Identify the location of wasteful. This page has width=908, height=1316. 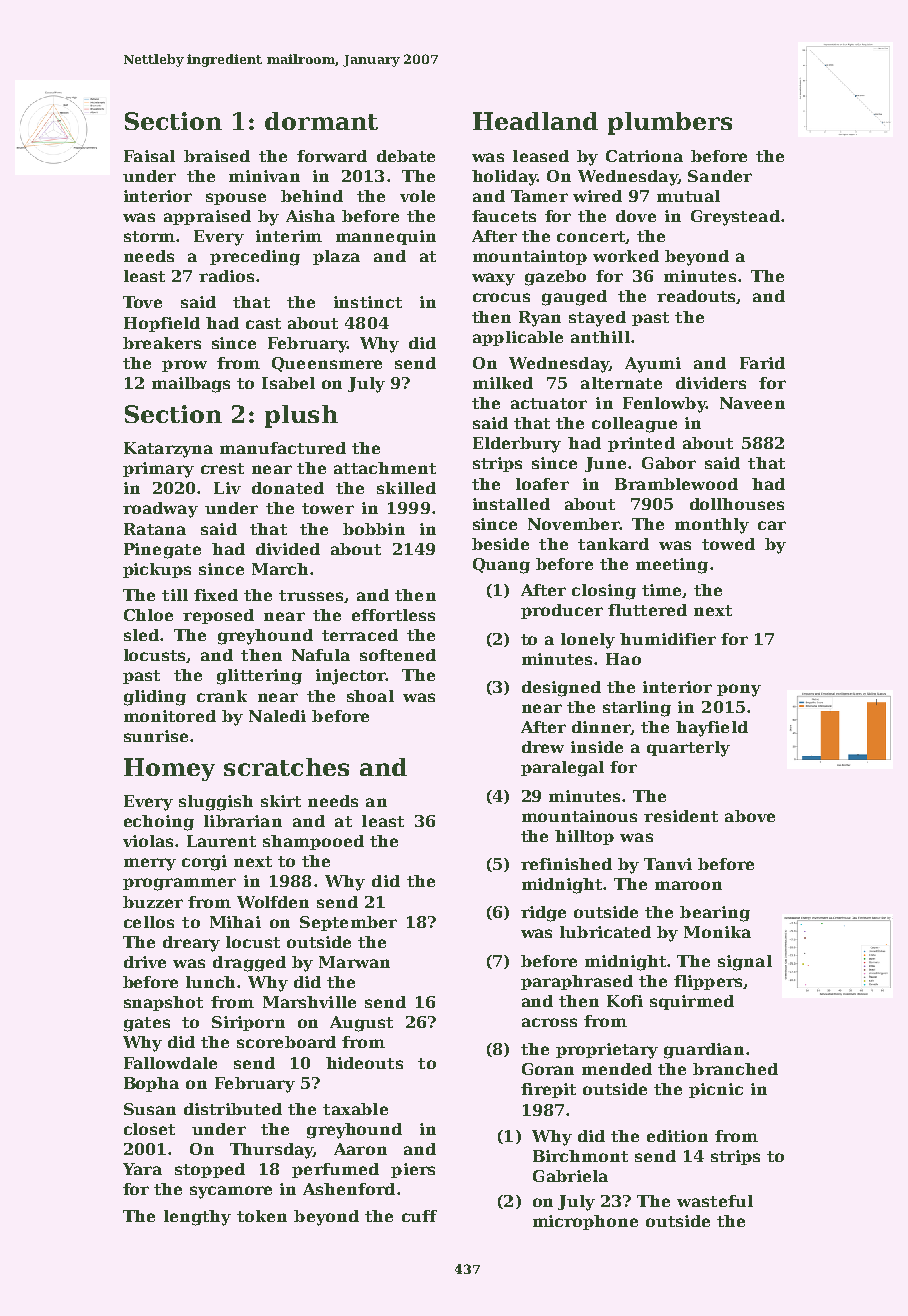
(715, 1201).
